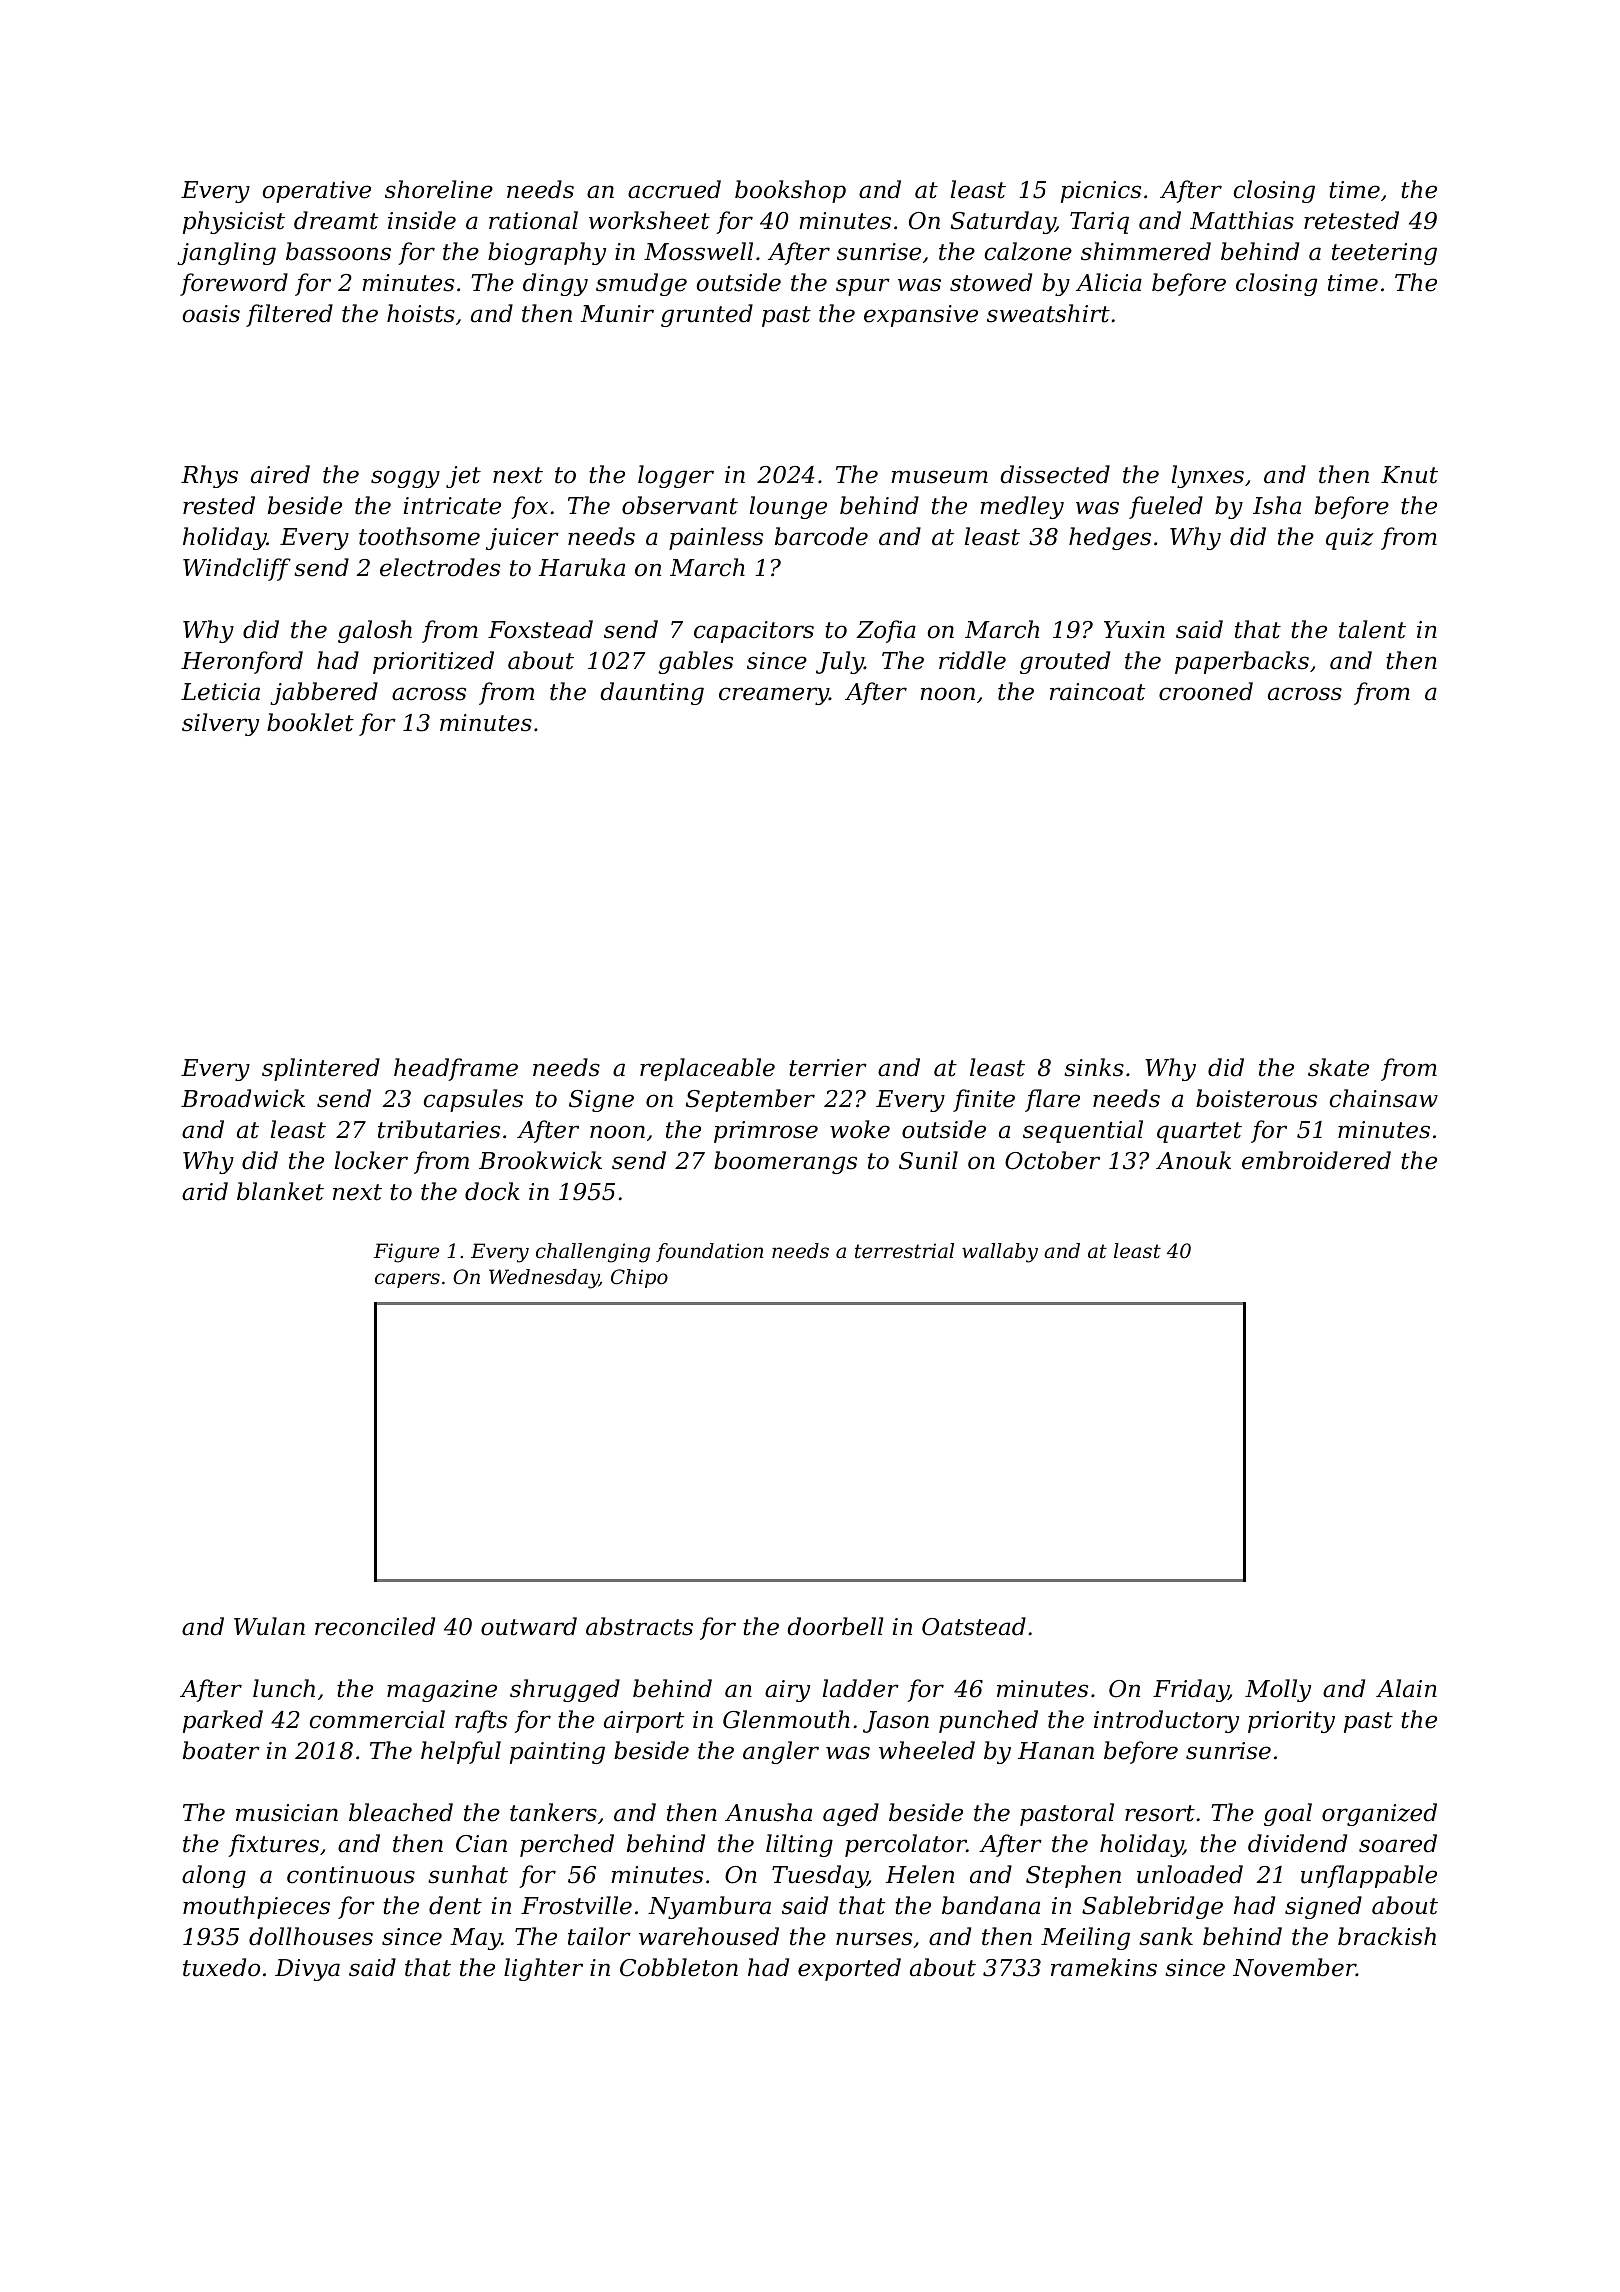 The height and width of the screenshot is (2292, 1620). Describe the element at coordinates (1398, 1843) in the screenshot. I see `soared` at that location.
